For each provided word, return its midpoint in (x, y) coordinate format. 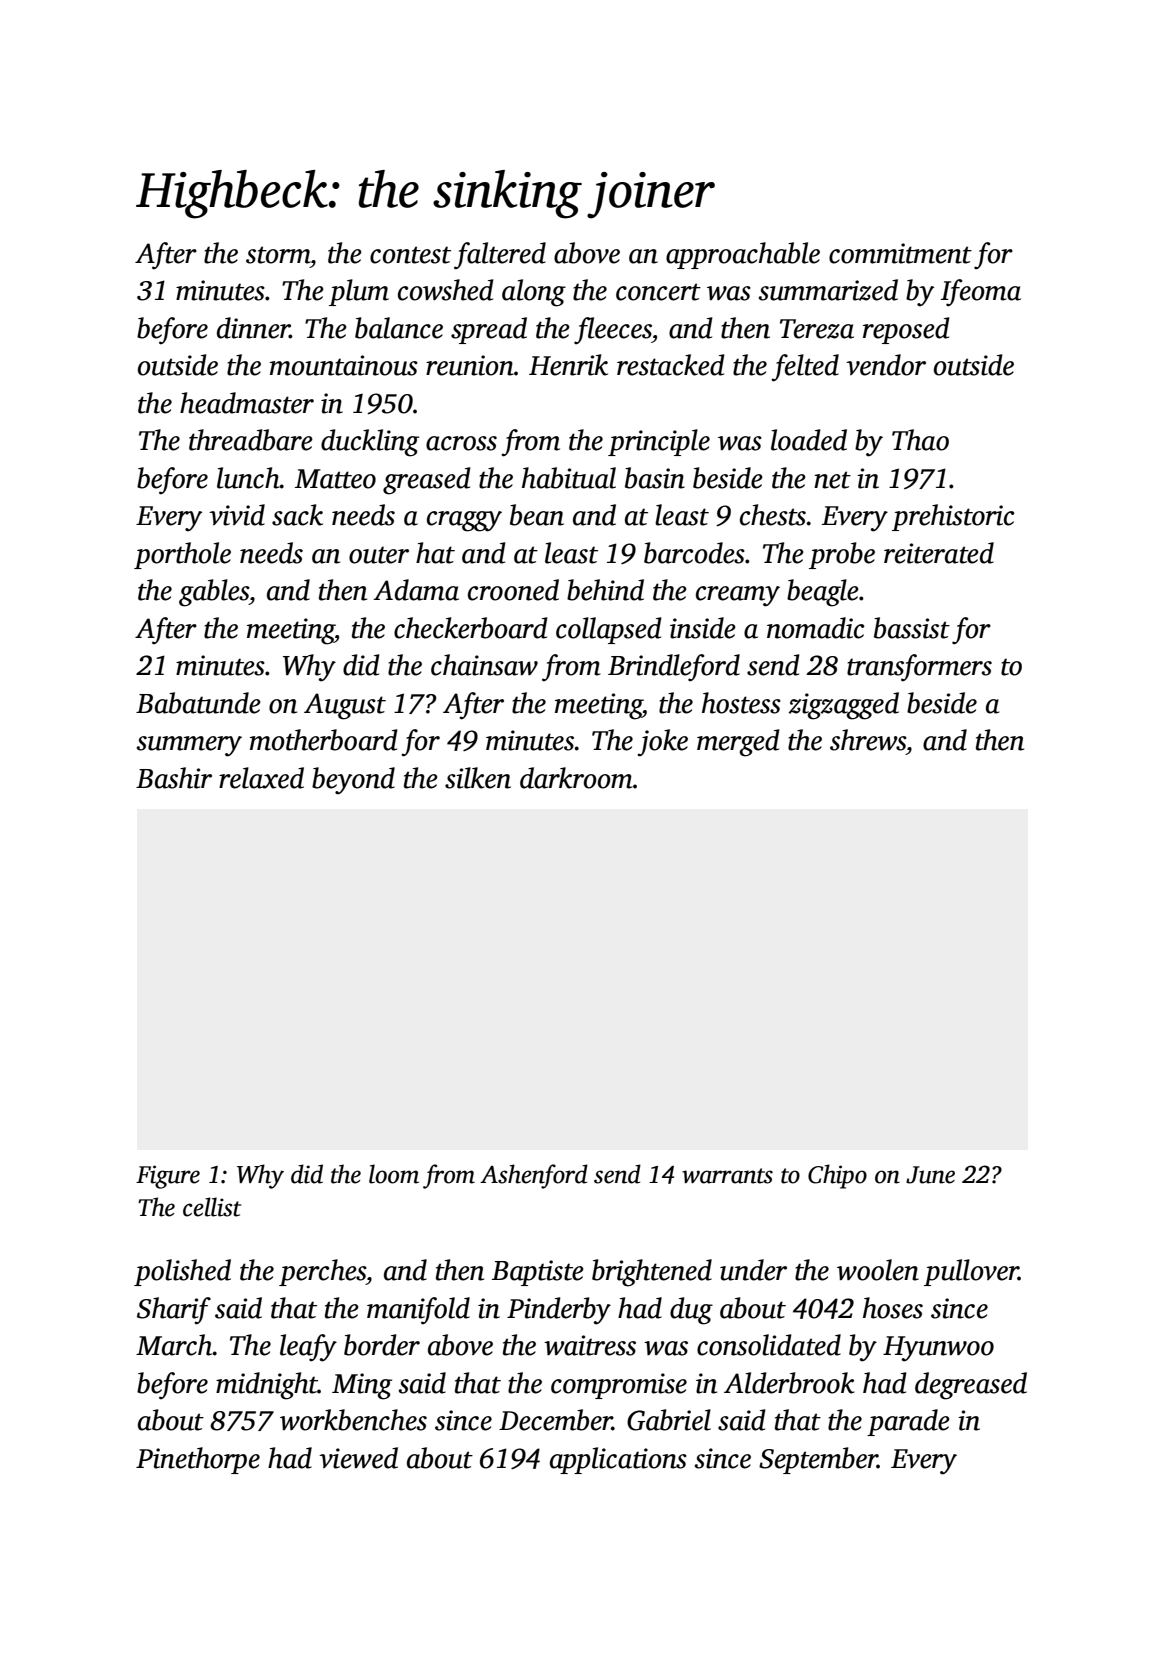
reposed (906, 330)
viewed (358, 1458)
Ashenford (534, 1176)
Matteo (335, 479)
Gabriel (669, 1420)
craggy (464, 521)
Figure (168, 1177)
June (930, 1175)
